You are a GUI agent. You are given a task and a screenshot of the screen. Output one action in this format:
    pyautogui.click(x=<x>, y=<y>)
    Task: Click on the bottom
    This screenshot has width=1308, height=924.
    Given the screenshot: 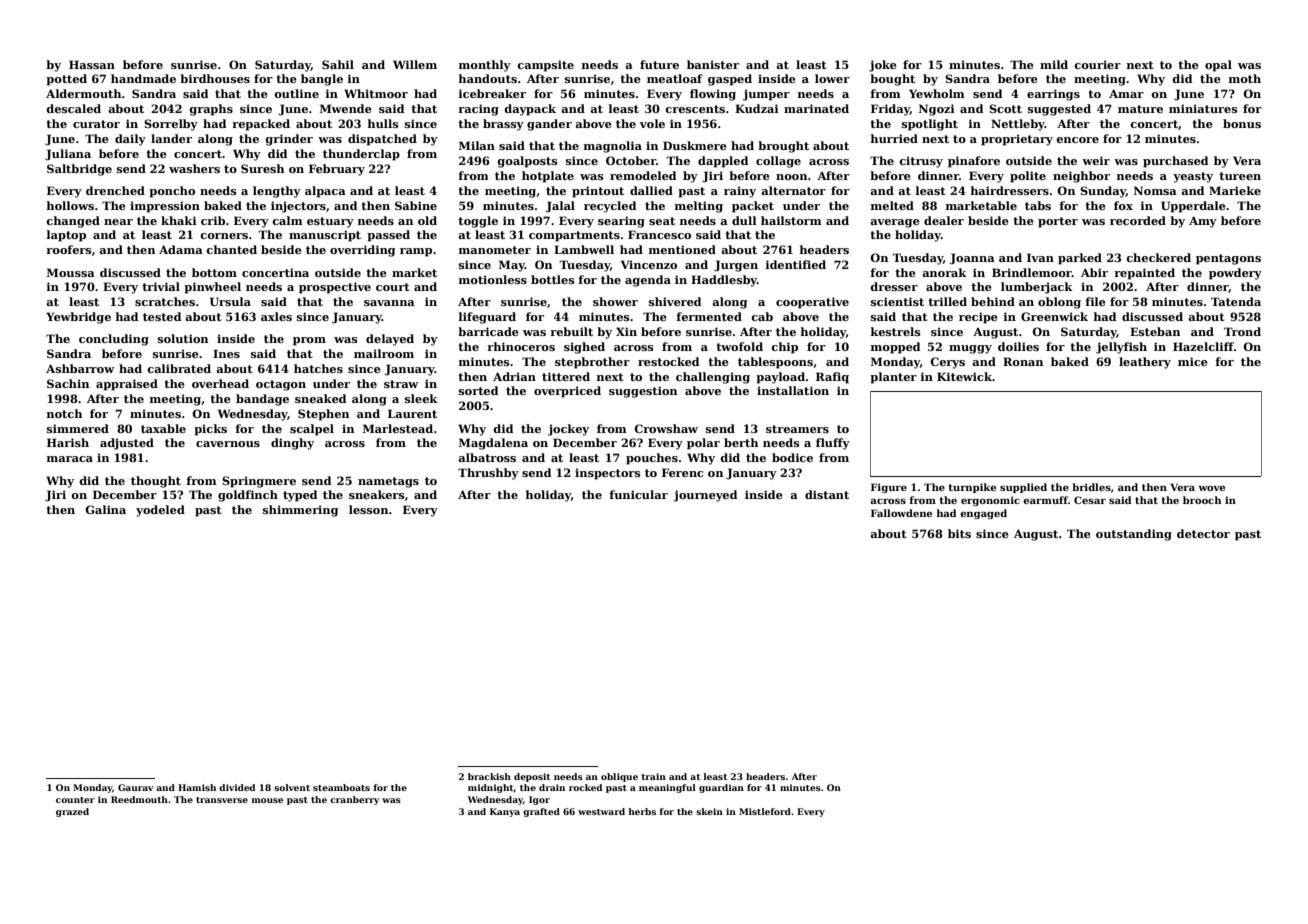 What is the action you would take?
    pyautogui.click(x=214, y=272)
